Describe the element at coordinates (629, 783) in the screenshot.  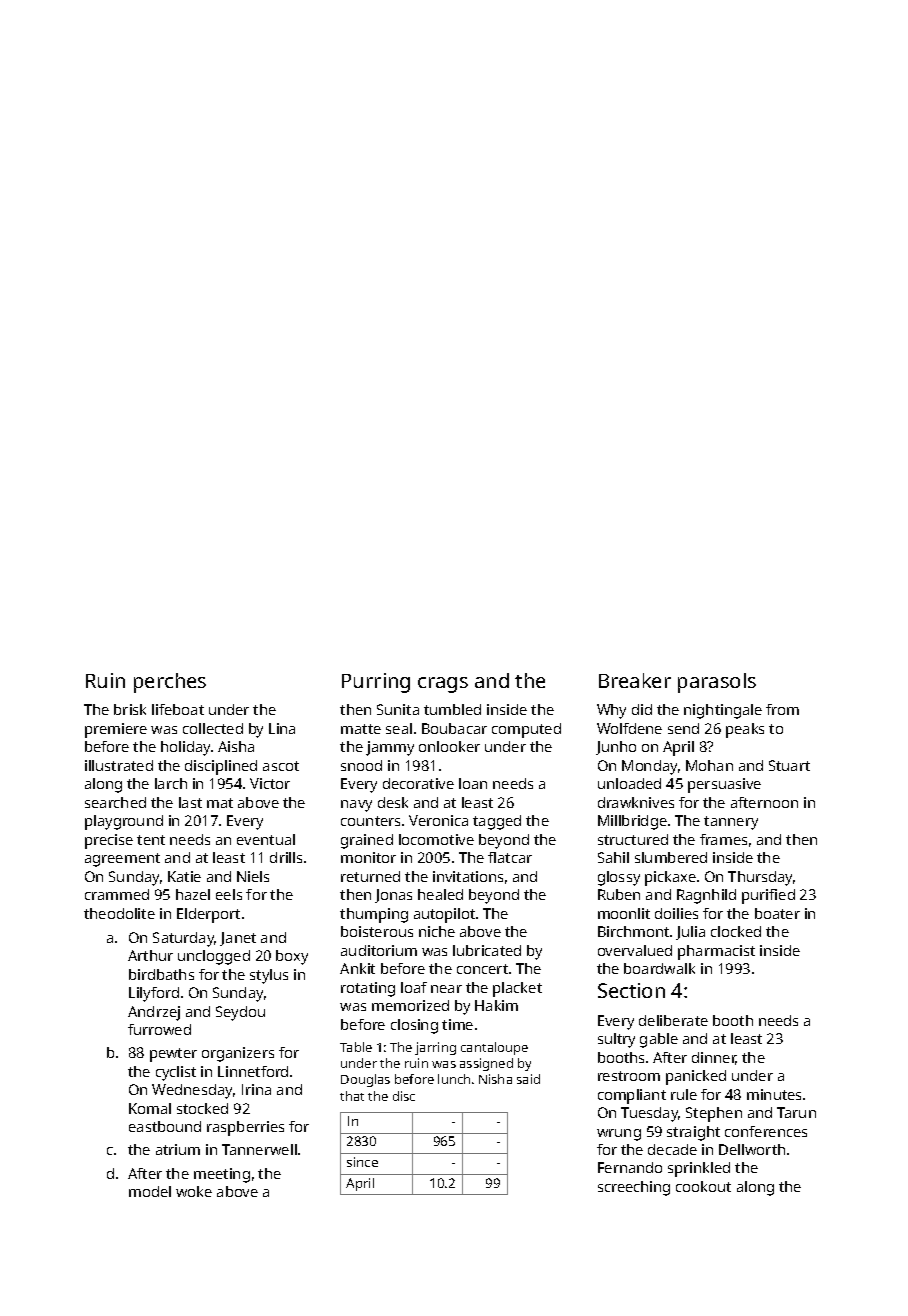
I see `unloaded` at that location.
